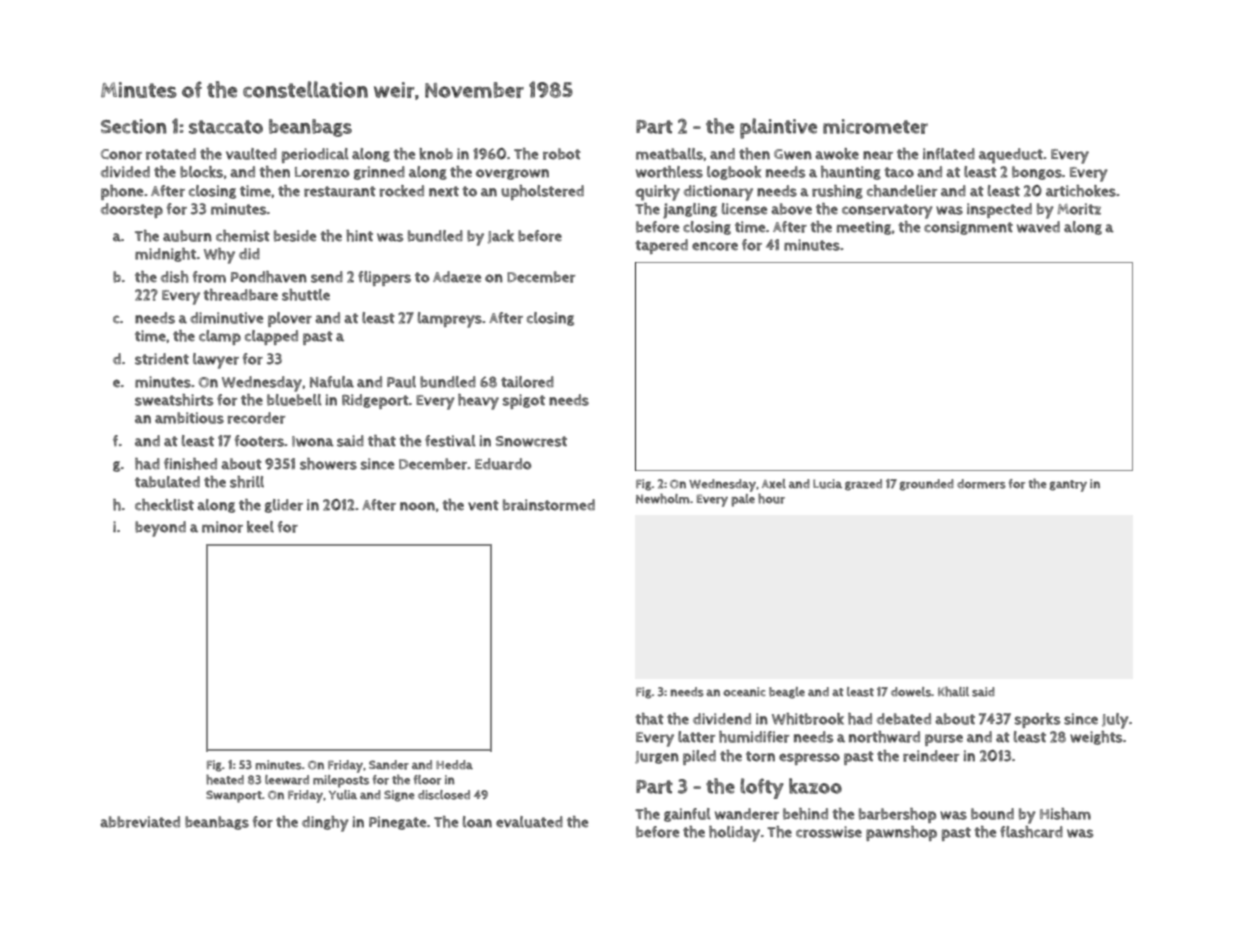 Image resolution: width=1233 pixels, height=952 pixels. What do you see at coordinates (436, 154) in the screenshot?
I see `knob` at bounding box center [436, 154].
